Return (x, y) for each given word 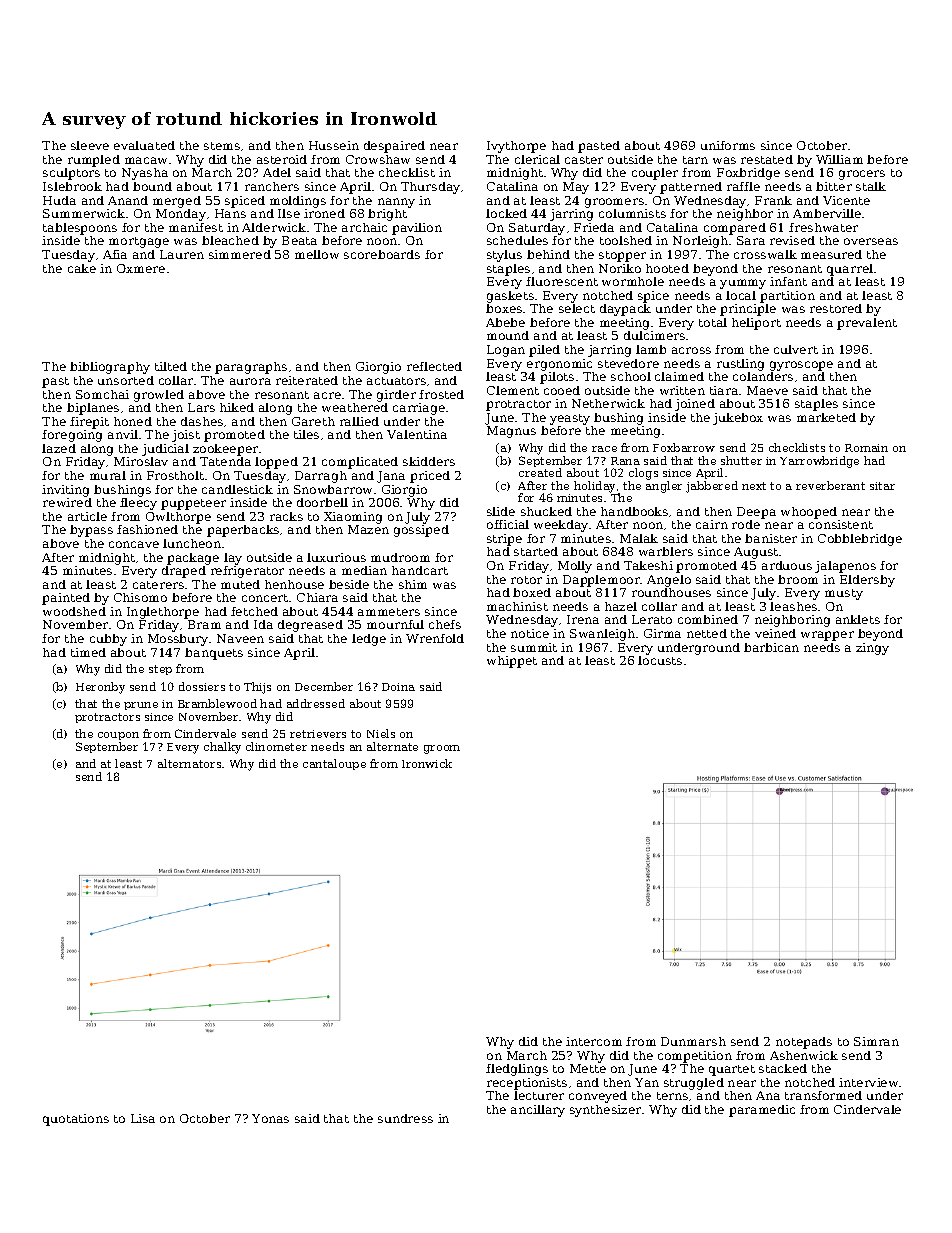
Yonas (270, 1118)
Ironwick (427, 763)
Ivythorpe (516, 147)
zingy (872, 649)
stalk (871, 186)
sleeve (90, 145)
